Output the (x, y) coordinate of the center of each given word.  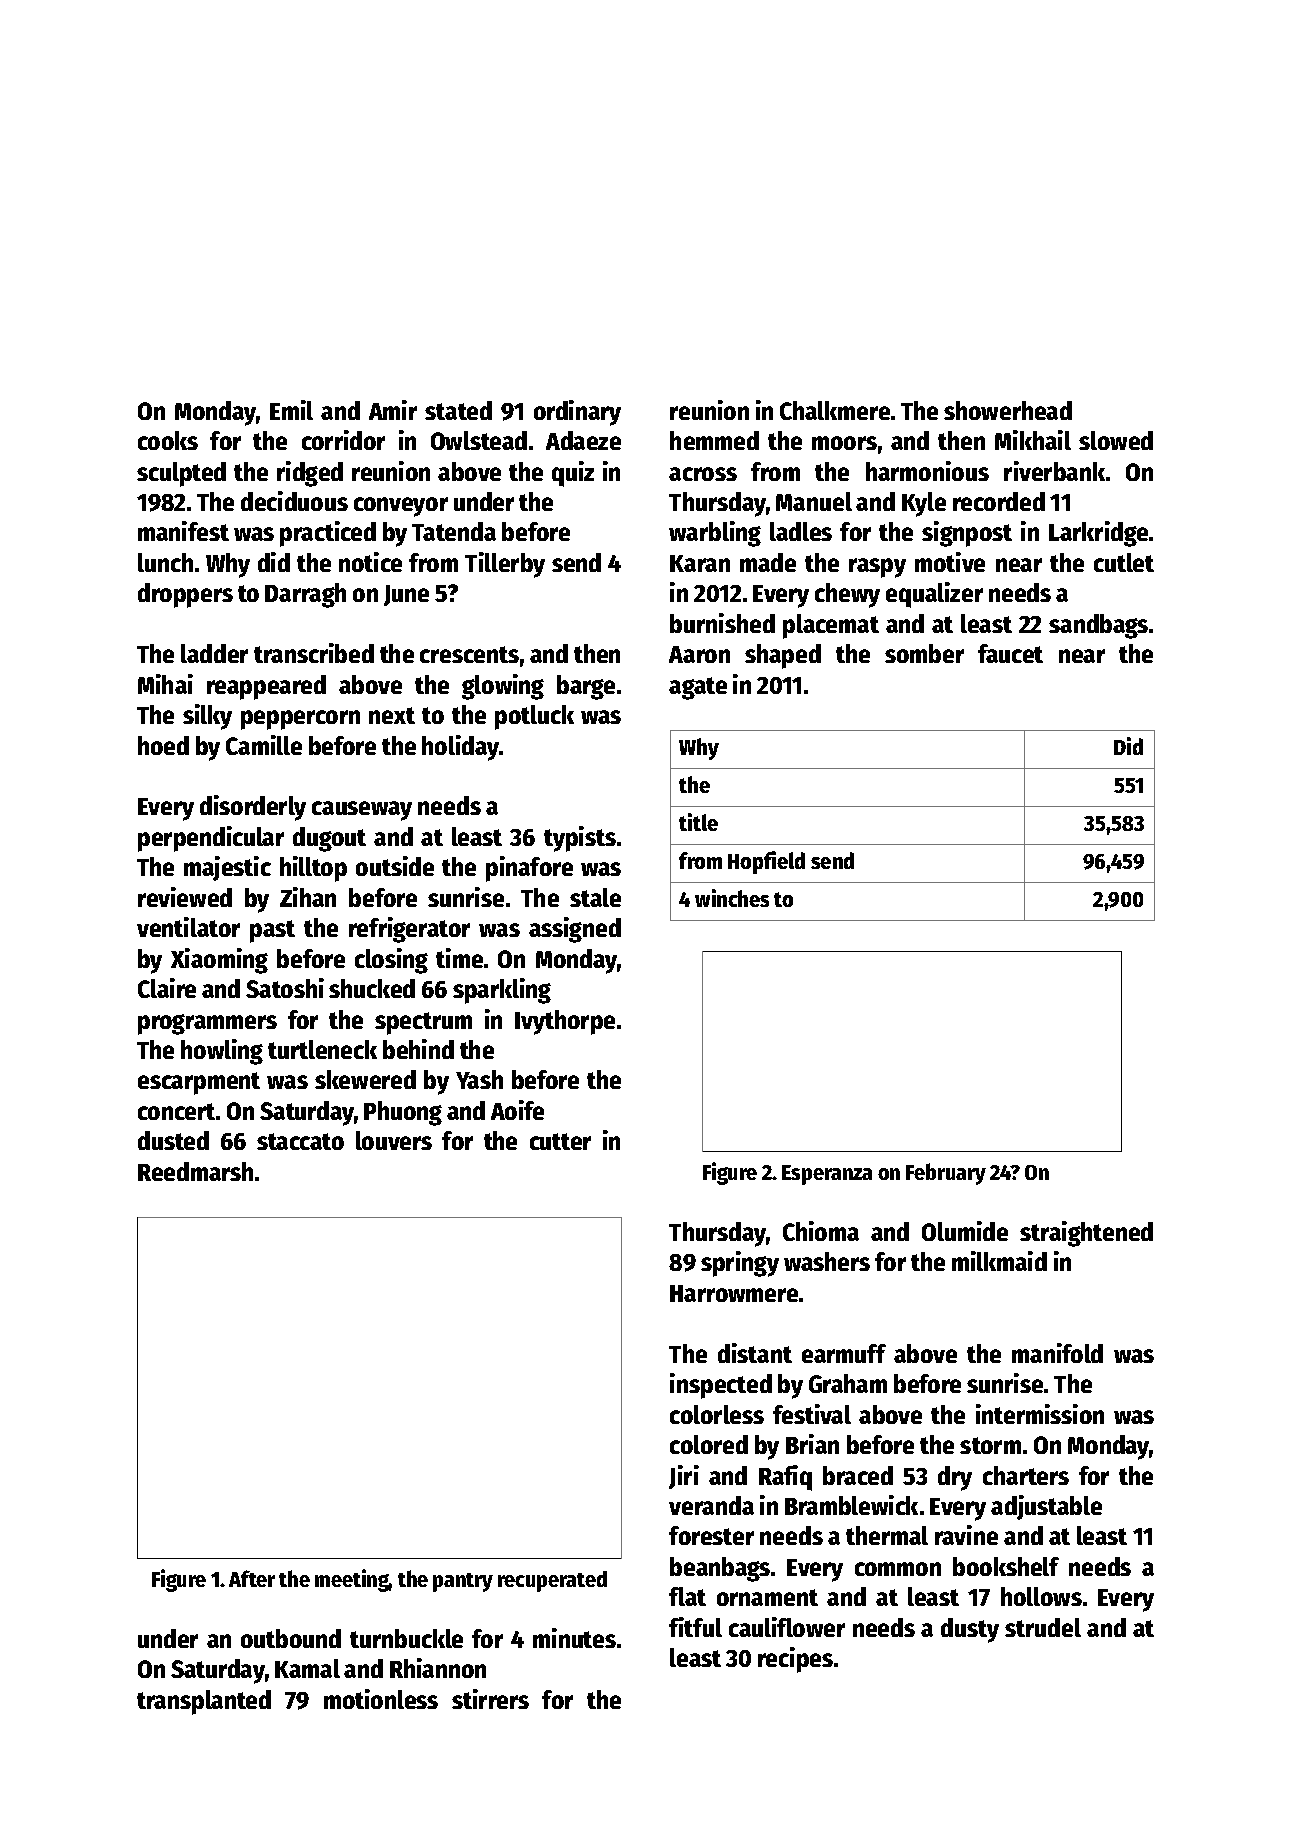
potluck (534, 717)
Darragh (305, 595)
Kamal (307, 1668)
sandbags (1098, 626)
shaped (783, 656)
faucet (1010, 653)
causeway (362, 811)
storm (990, 1445)
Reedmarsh (195, 1171)
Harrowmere (734, 1293)
